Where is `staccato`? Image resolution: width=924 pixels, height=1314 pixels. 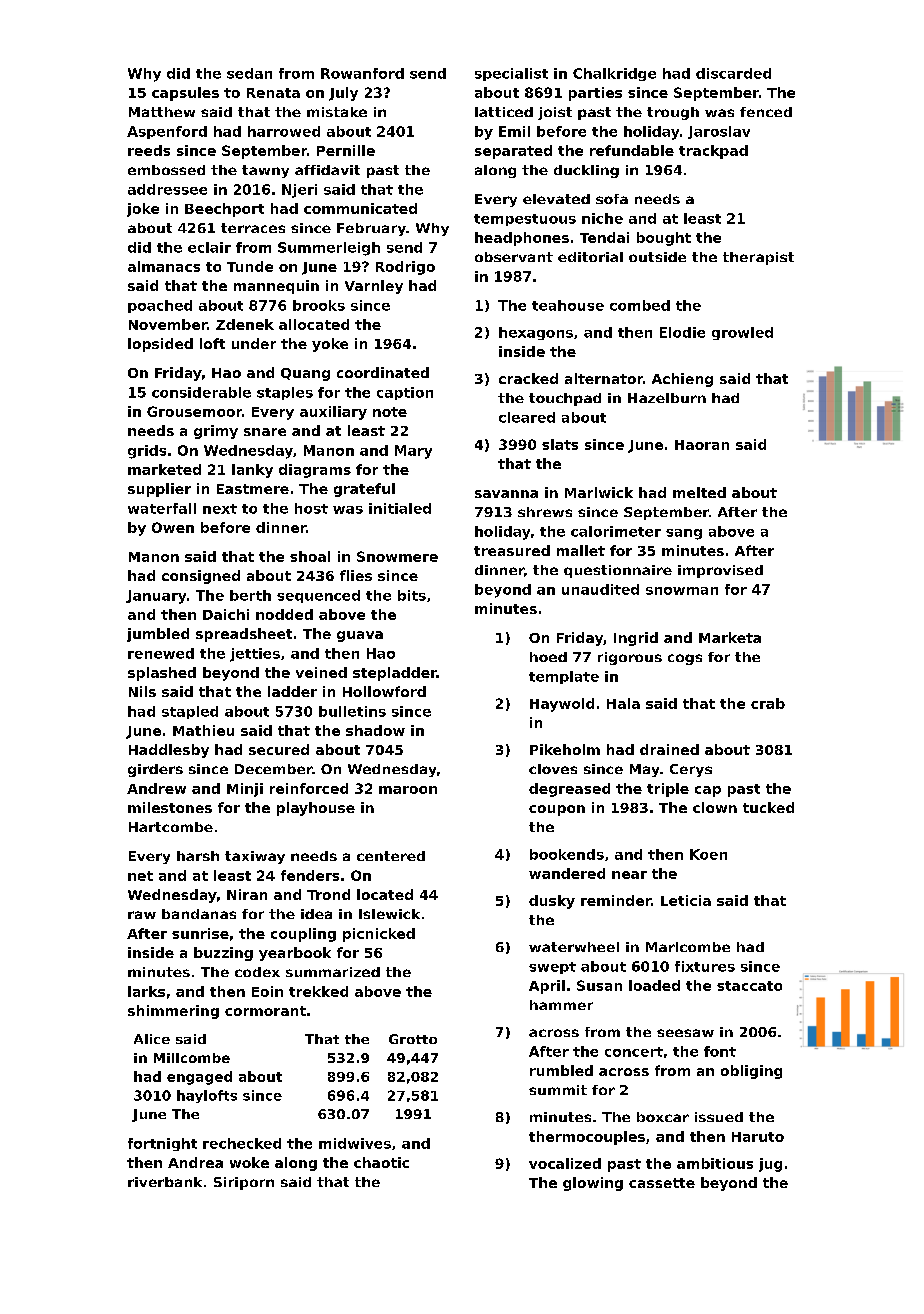 staccato is located at coordinates (749, 986).
